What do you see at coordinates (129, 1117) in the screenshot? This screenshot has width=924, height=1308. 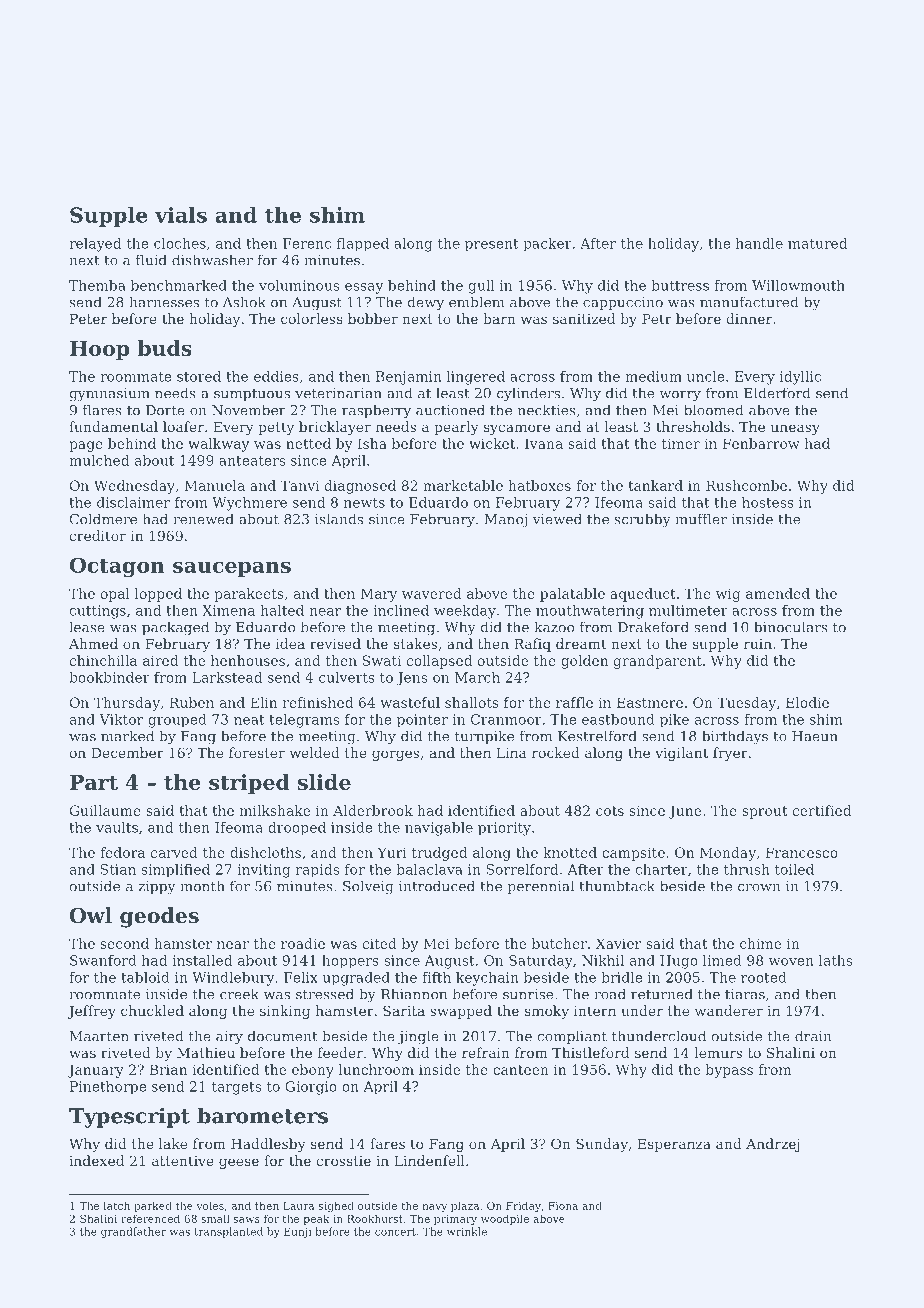 I see `Typescript` at bounding box center [129, 1117].
